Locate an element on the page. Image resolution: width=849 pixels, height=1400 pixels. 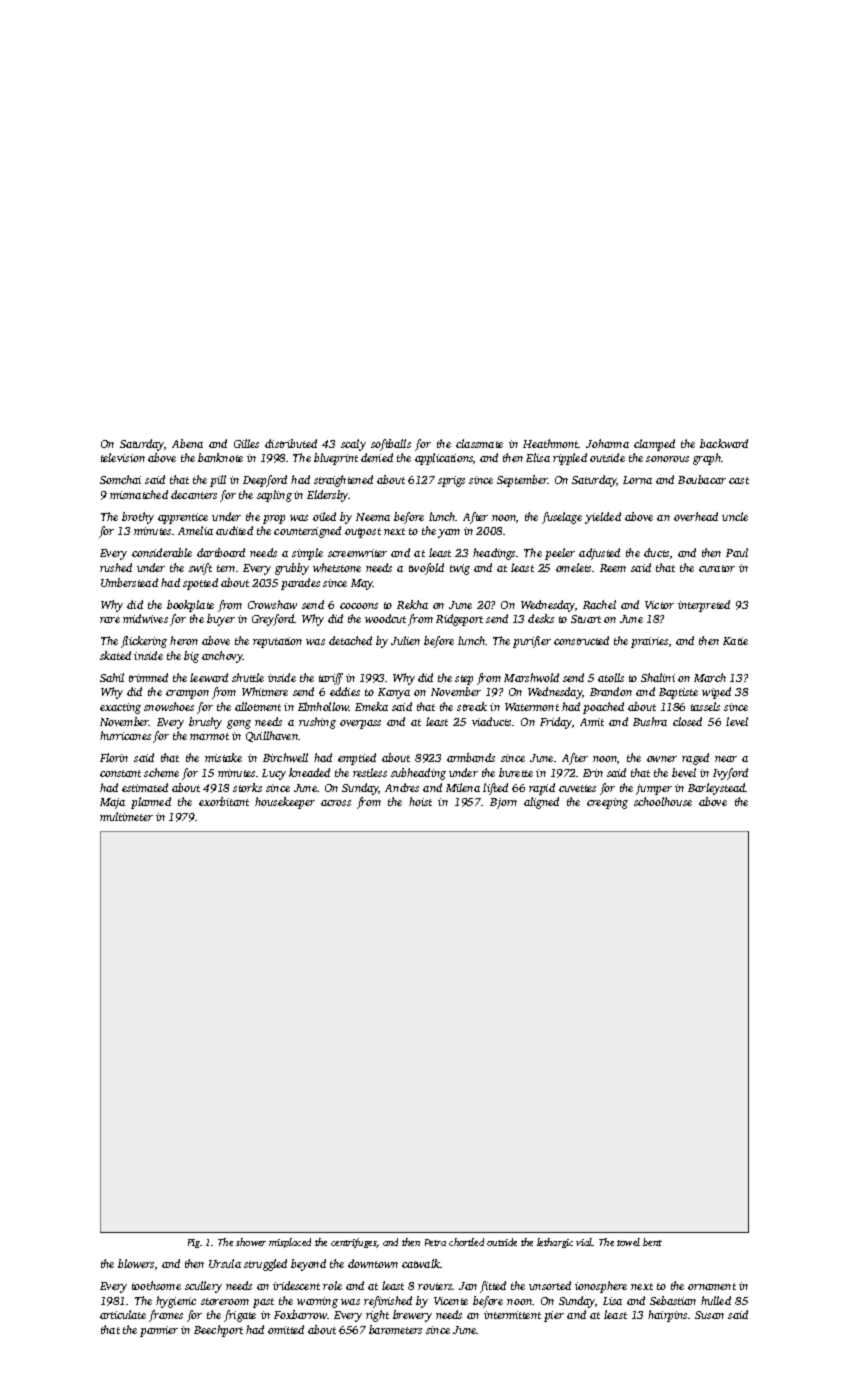
across is located at coordinates (336, 803).
